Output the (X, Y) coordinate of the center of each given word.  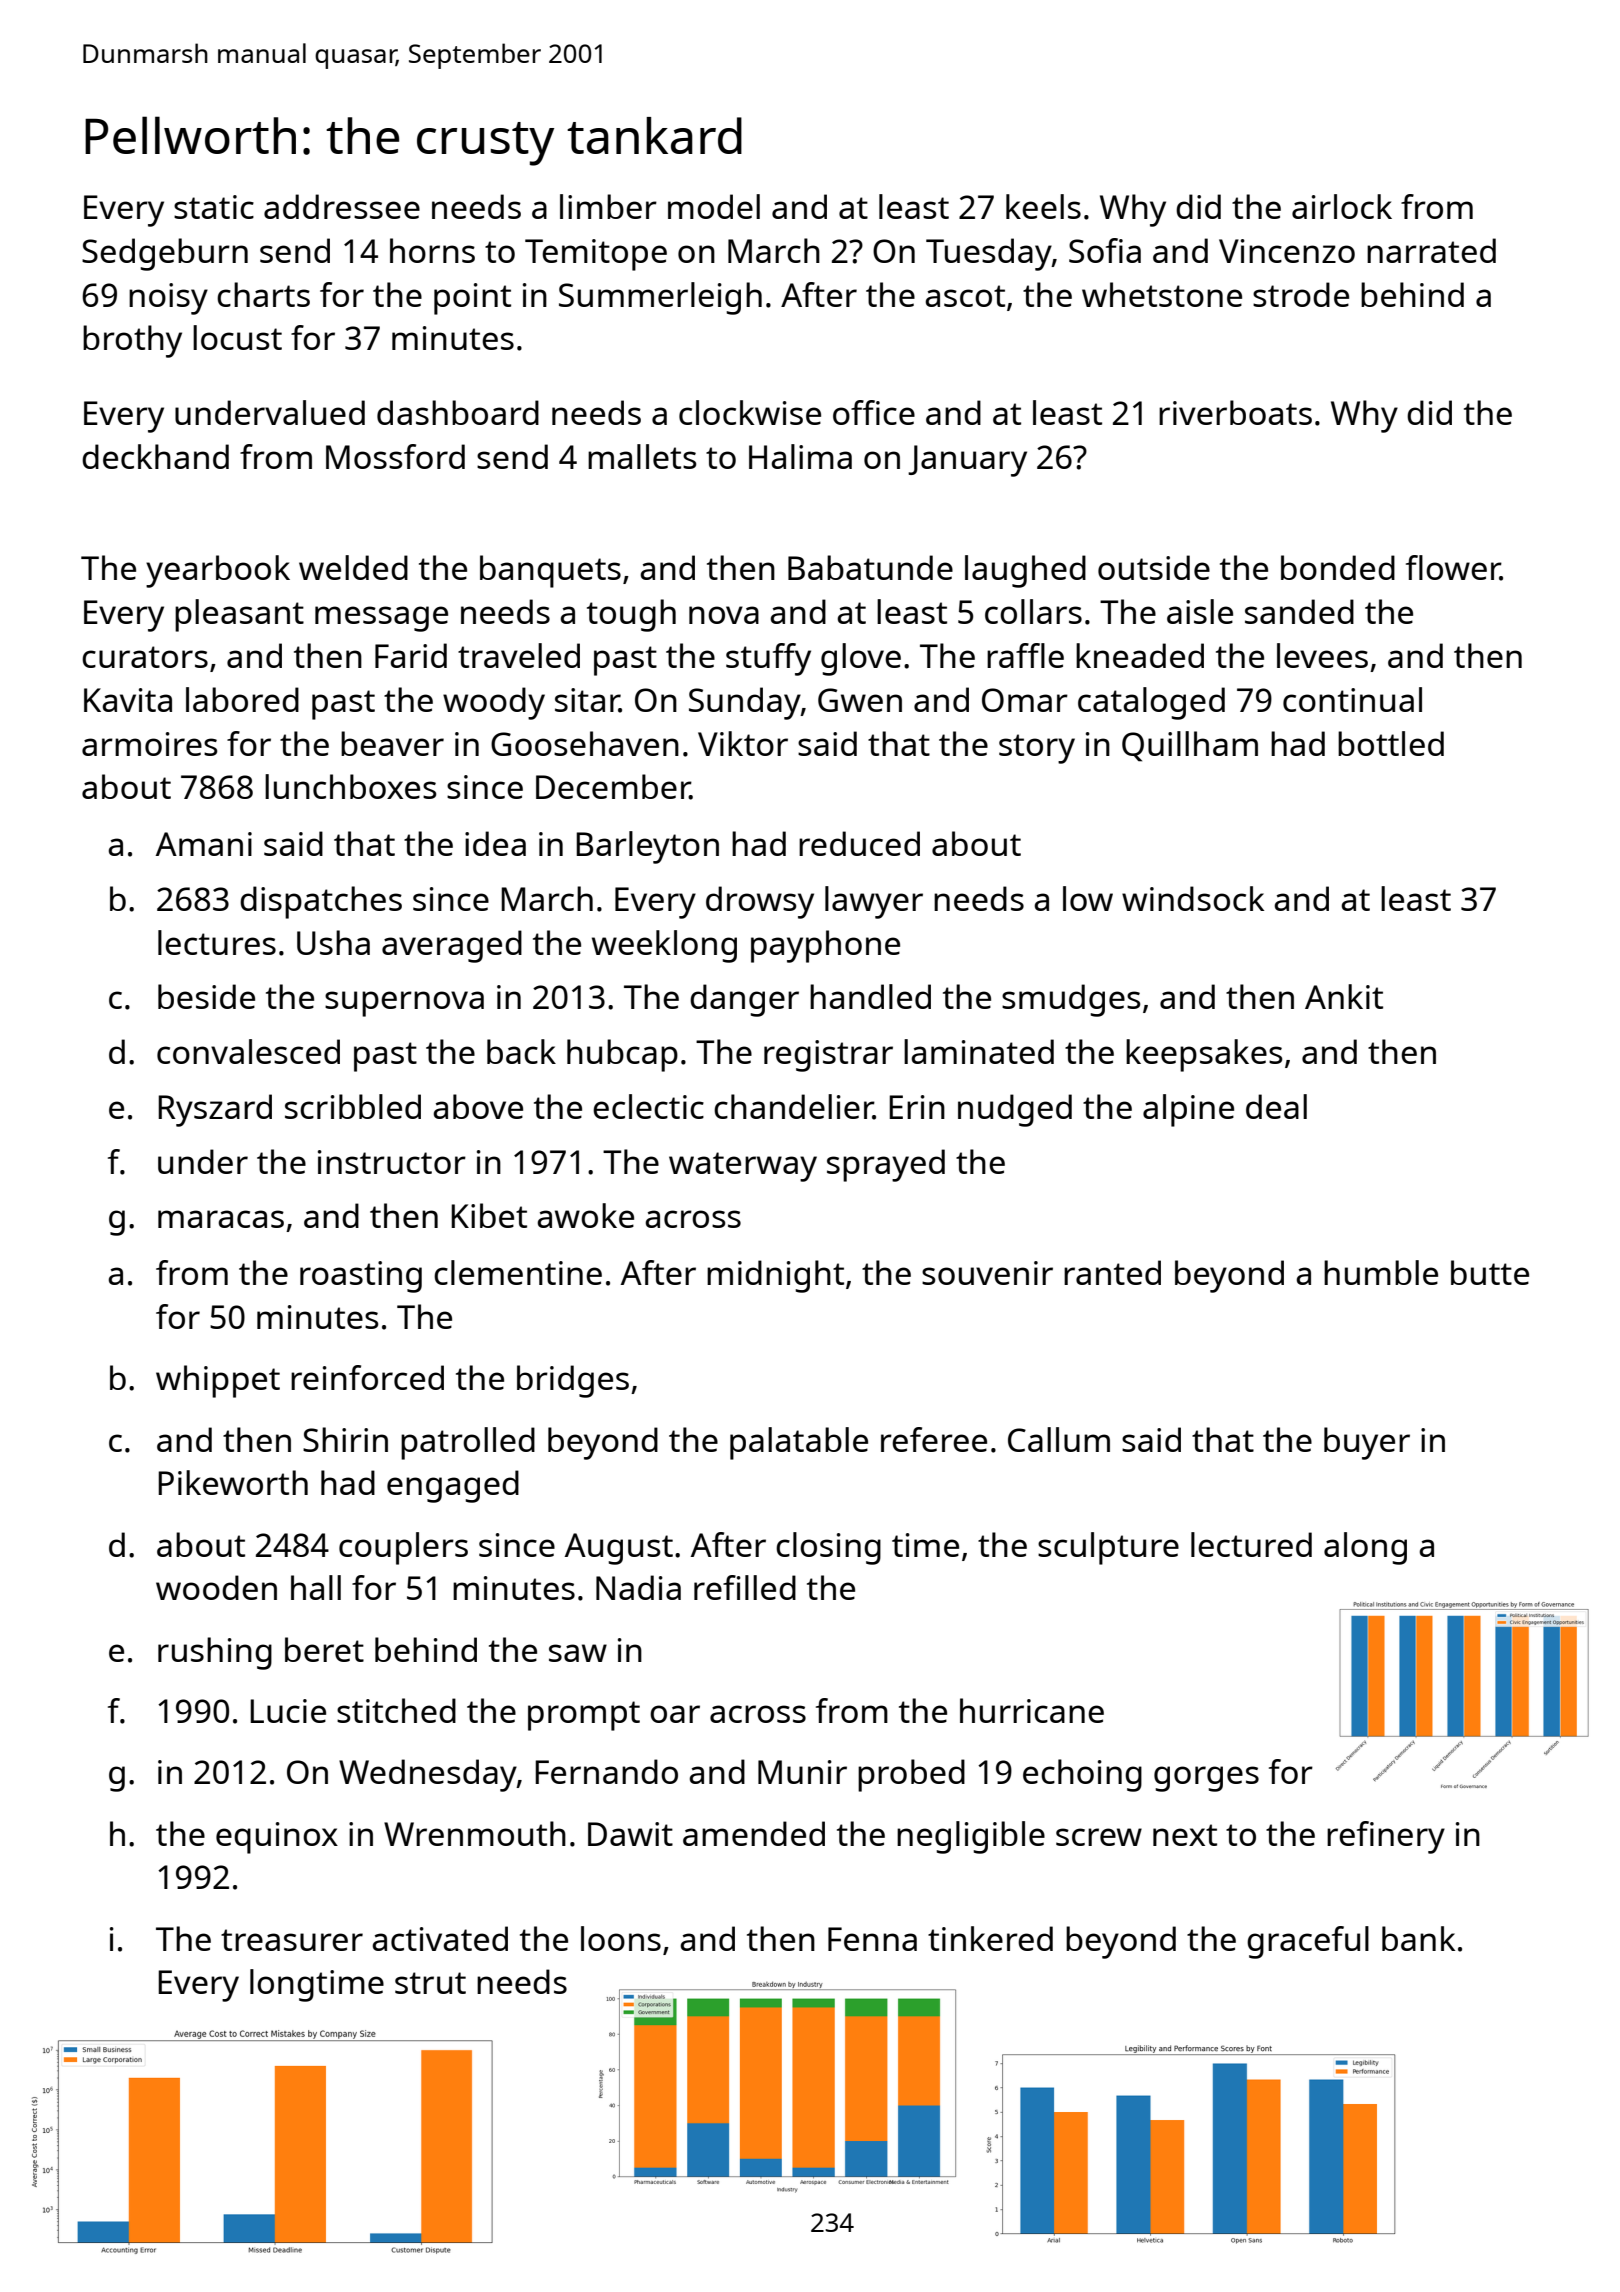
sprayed (886, 1165)
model (714, 206)
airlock (1342, 206)
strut (430, 1983)
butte (1490, 1272)
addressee (342, 206)
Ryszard (215, 1110)
